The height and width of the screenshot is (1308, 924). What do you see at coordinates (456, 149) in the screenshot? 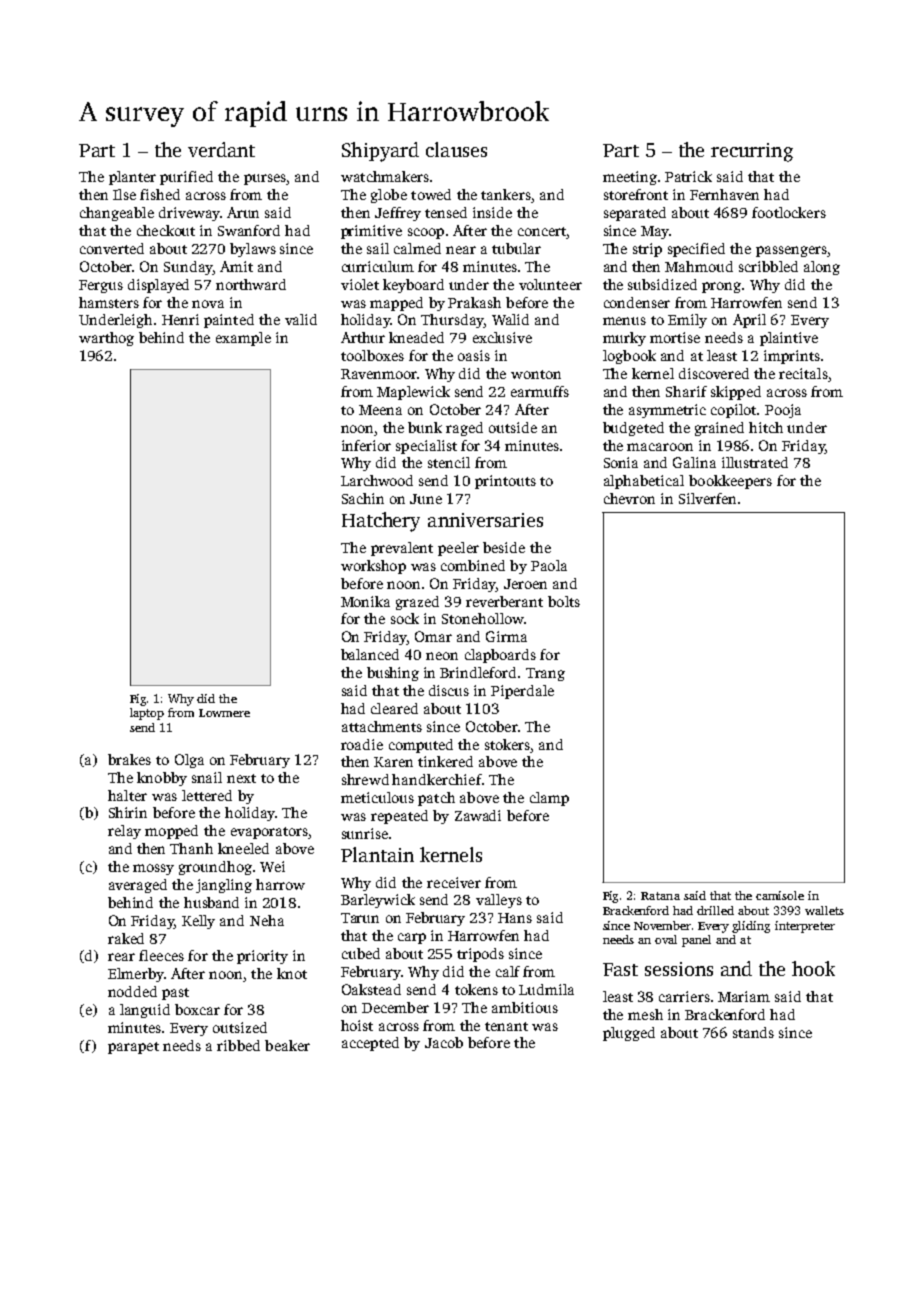
I see `clauses` at bounding box center [456, 149].
